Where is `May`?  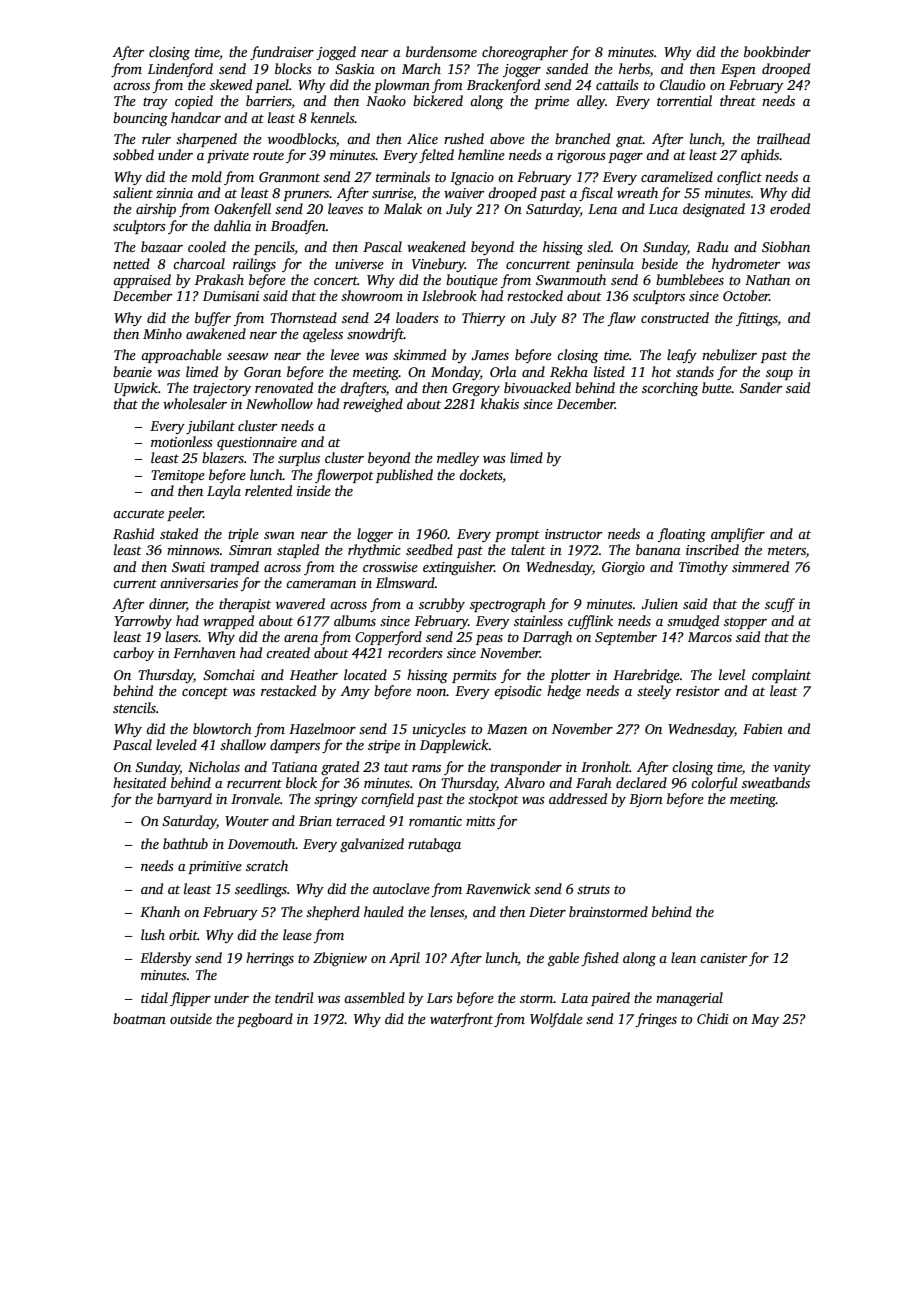 May is located at coordinates (765, 1020).
